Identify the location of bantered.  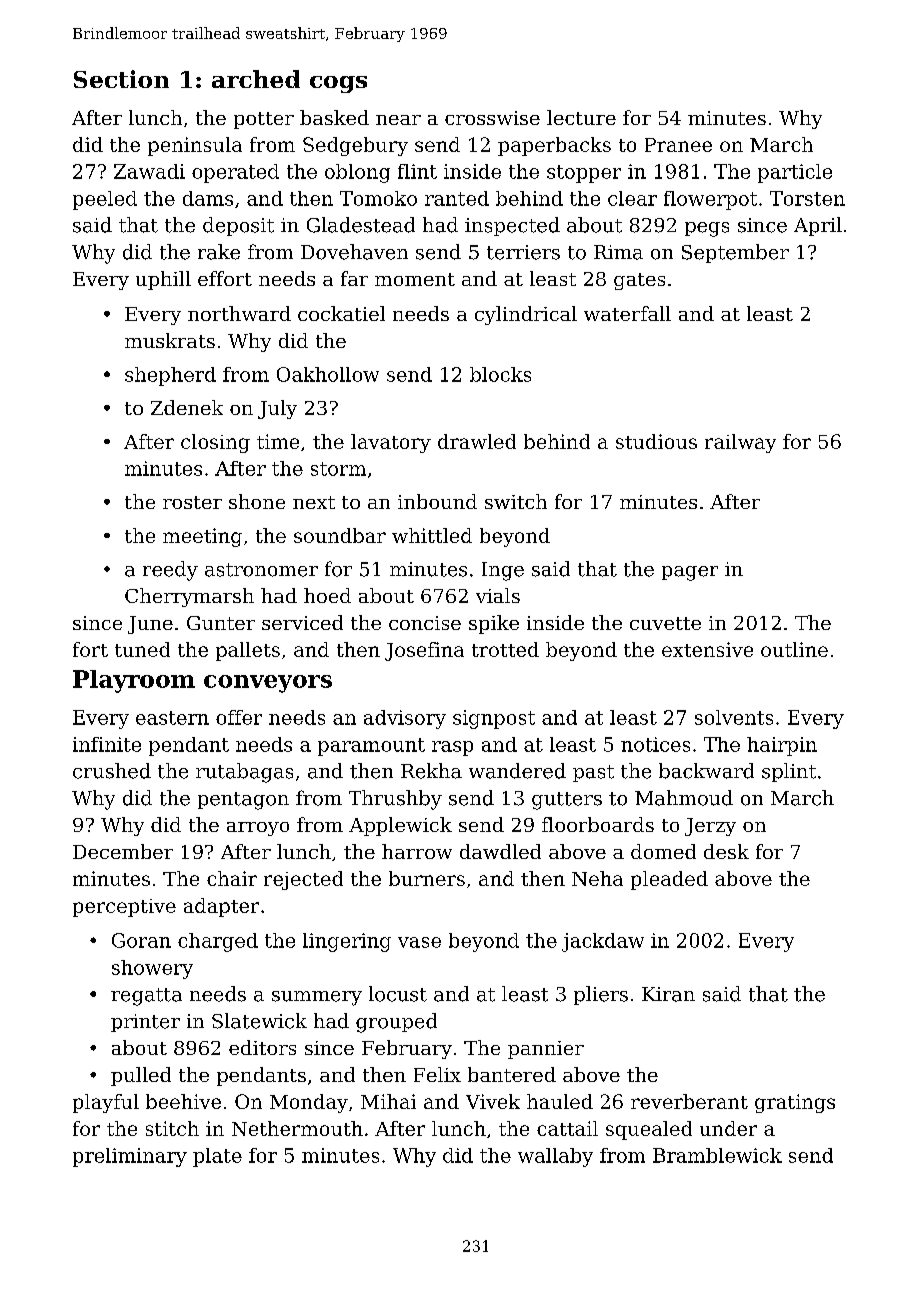
(512, 1074).
